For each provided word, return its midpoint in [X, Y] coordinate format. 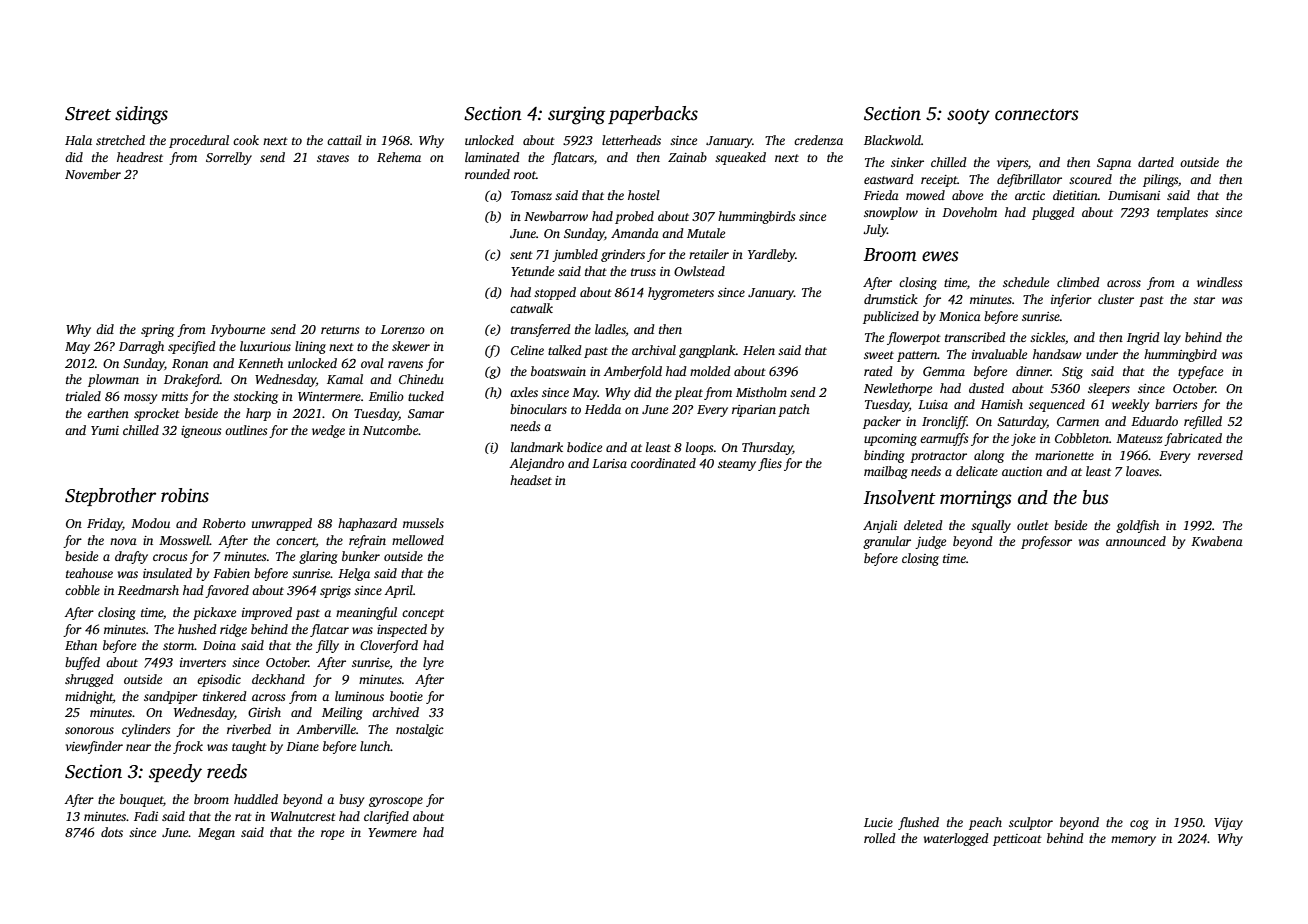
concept [423, 614]
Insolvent [899, 497]
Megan [216, 834]
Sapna [1114, 164]
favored [227, 591]
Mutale [706, 233]
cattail [344, 140]
